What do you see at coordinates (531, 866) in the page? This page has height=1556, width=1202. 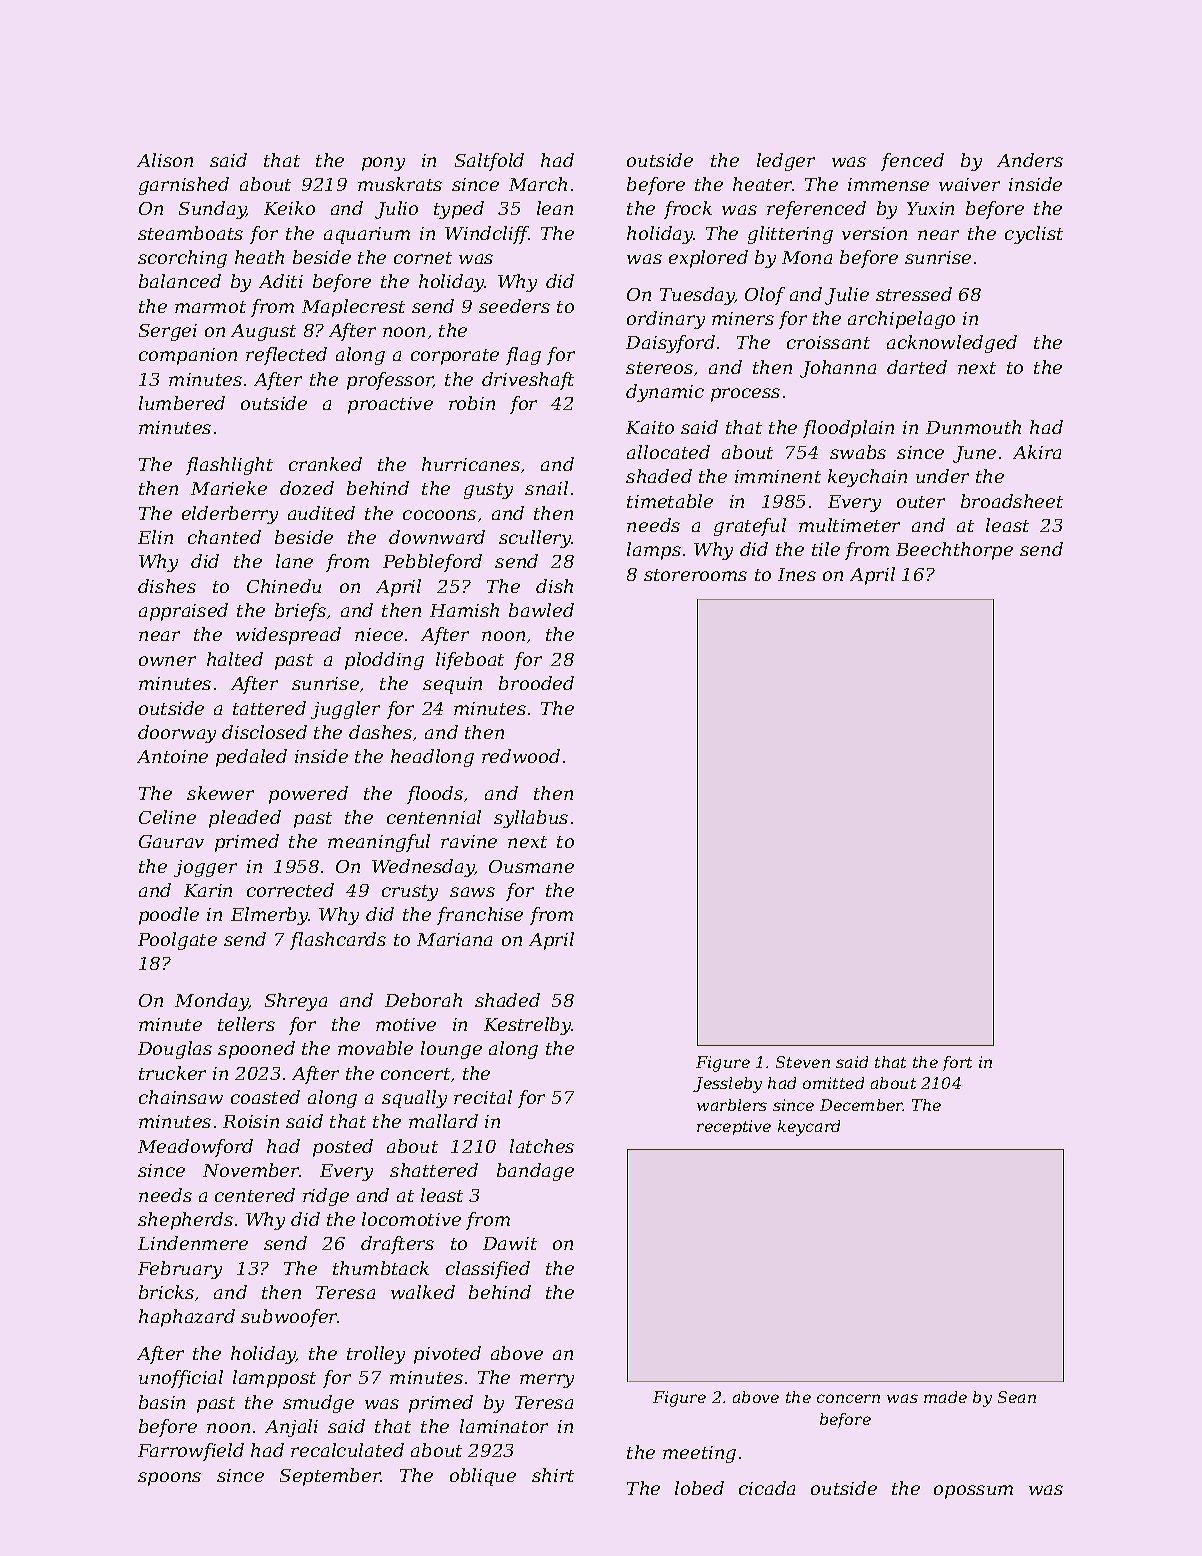 I see `Ousmane` at bounding box center [531, 866].
